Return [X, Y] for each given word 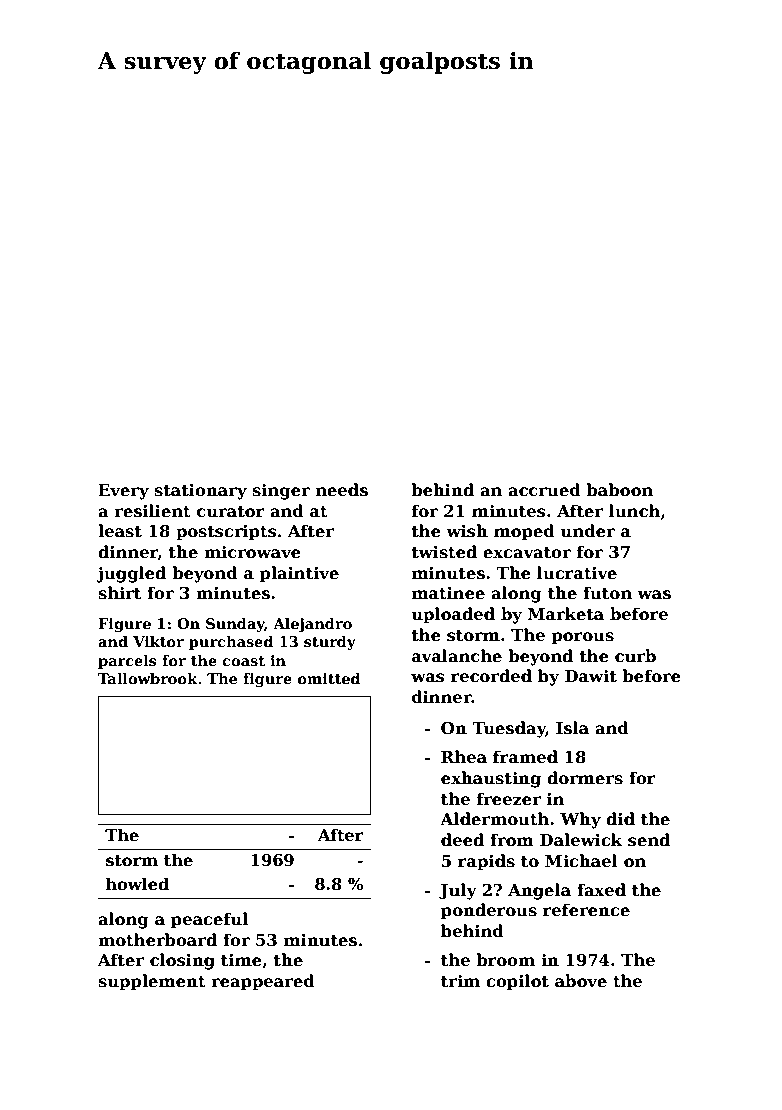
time [241, 960]
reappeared [263, 982]
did [620, 818]
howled [137, 884]
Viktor [158, 641]
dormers [585, 778]
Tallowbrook [148, 678]
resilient [153, 511]
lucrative [577, 573]
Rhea [464, 757]
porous [582, 638]
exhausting [491, 779]
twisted [444, 552]
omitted [329, 678]
